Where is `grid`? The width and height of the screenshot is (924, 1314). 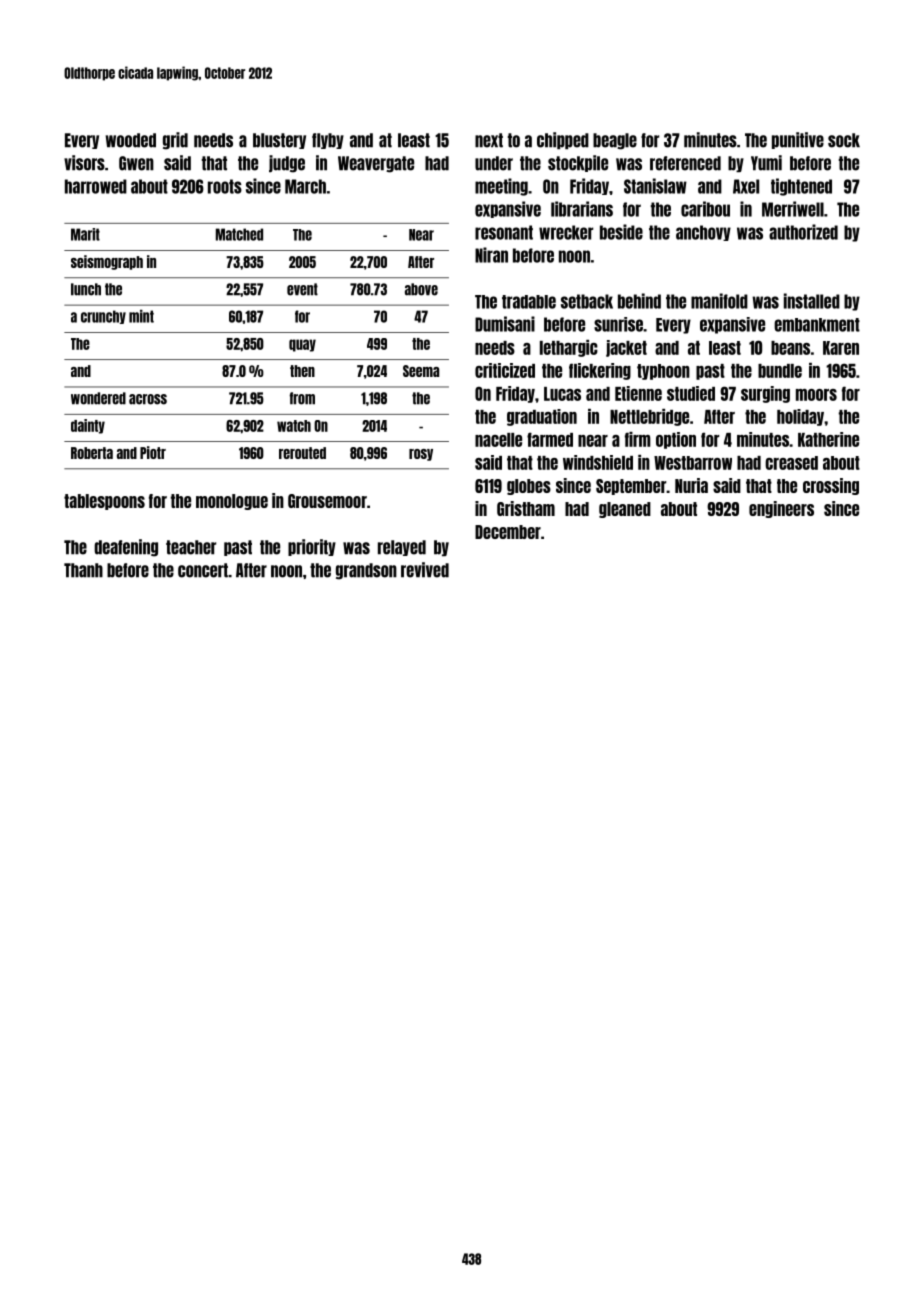 grid is located at coordinates (175, 141).
